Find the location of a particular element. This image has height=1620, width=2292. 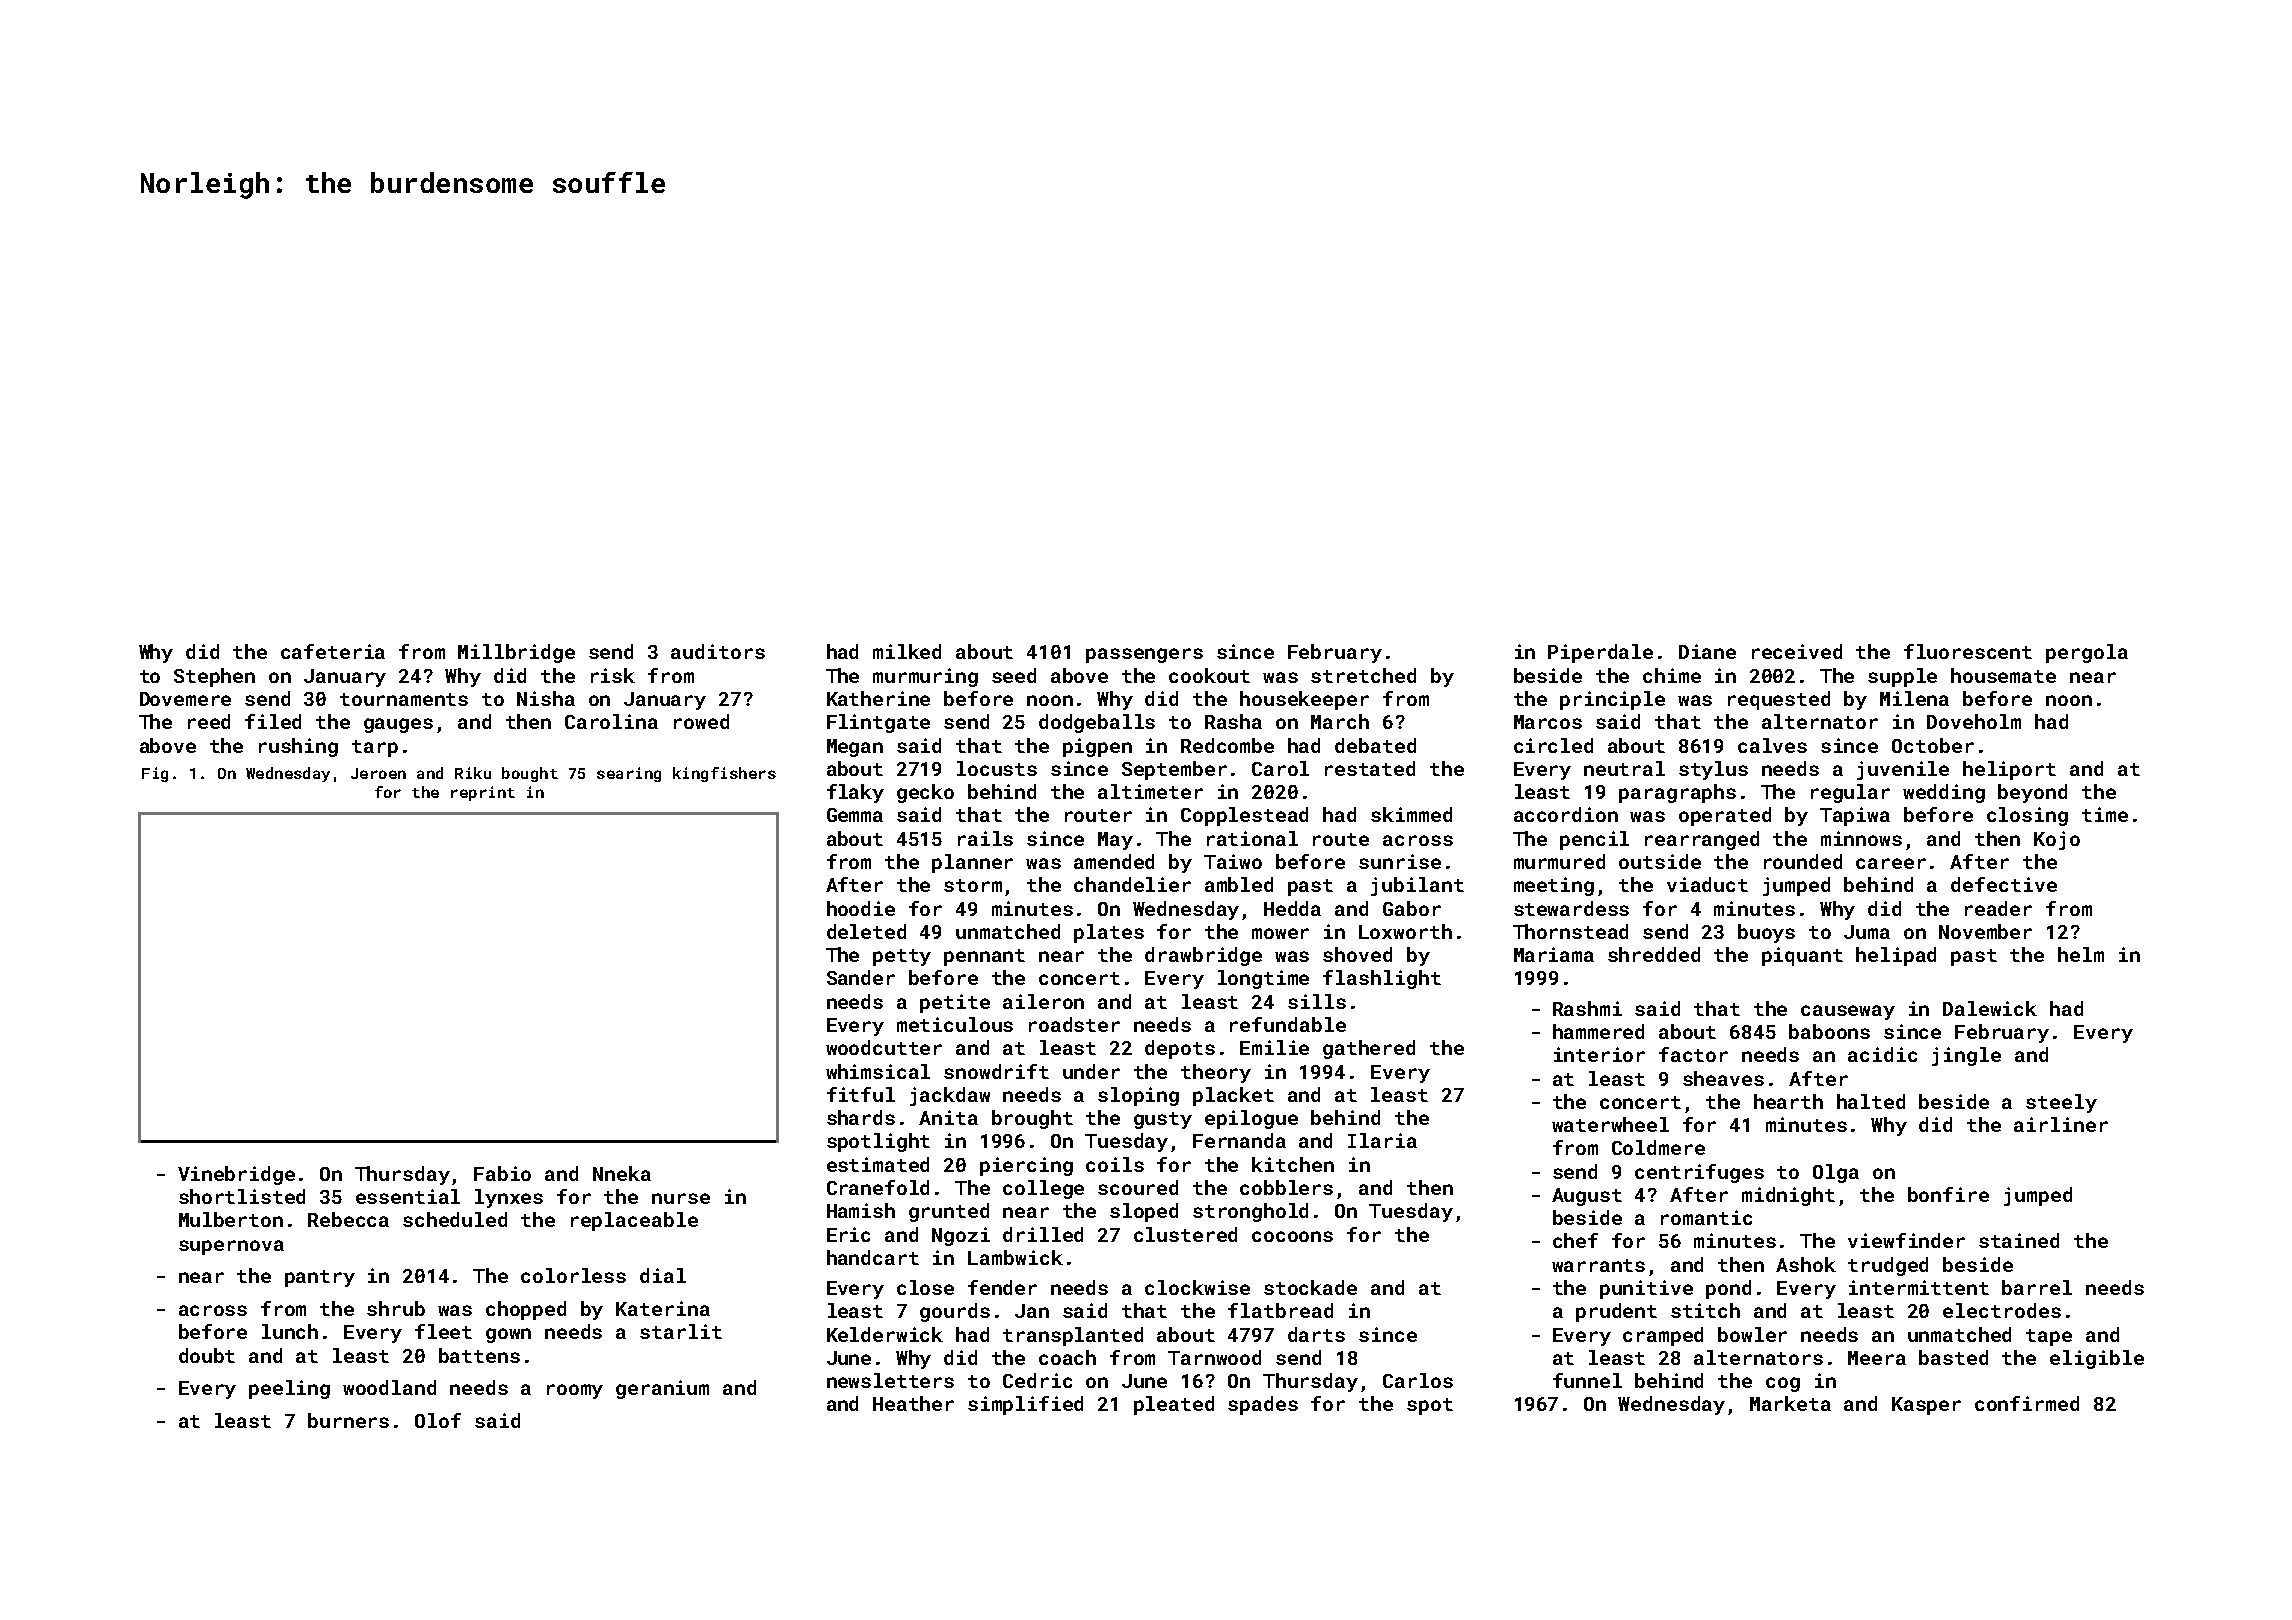

Rasha is located at coordinates (1233, 721).
